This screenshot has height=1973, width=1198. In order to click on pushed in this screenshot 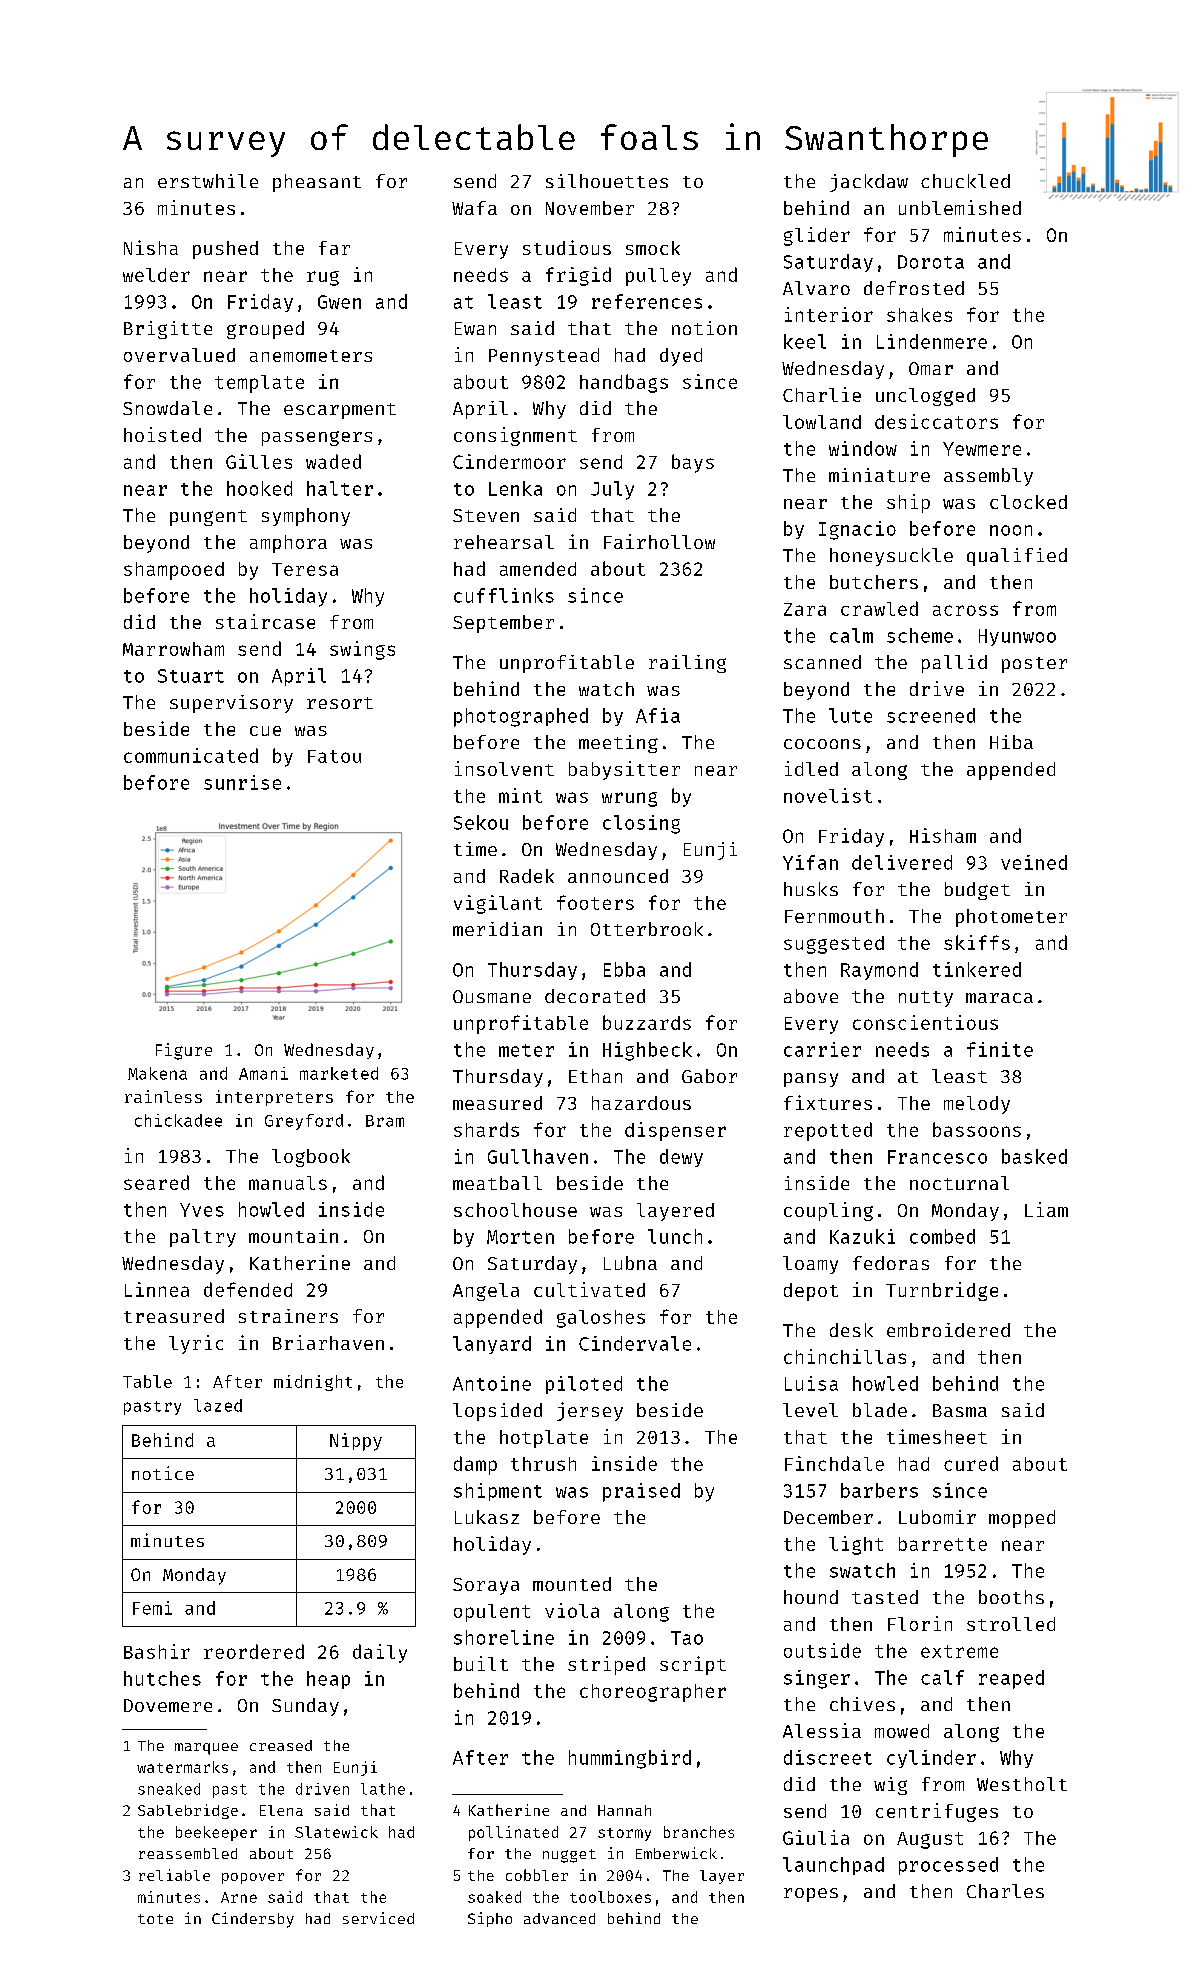, I will do `click(225, 250)`.
